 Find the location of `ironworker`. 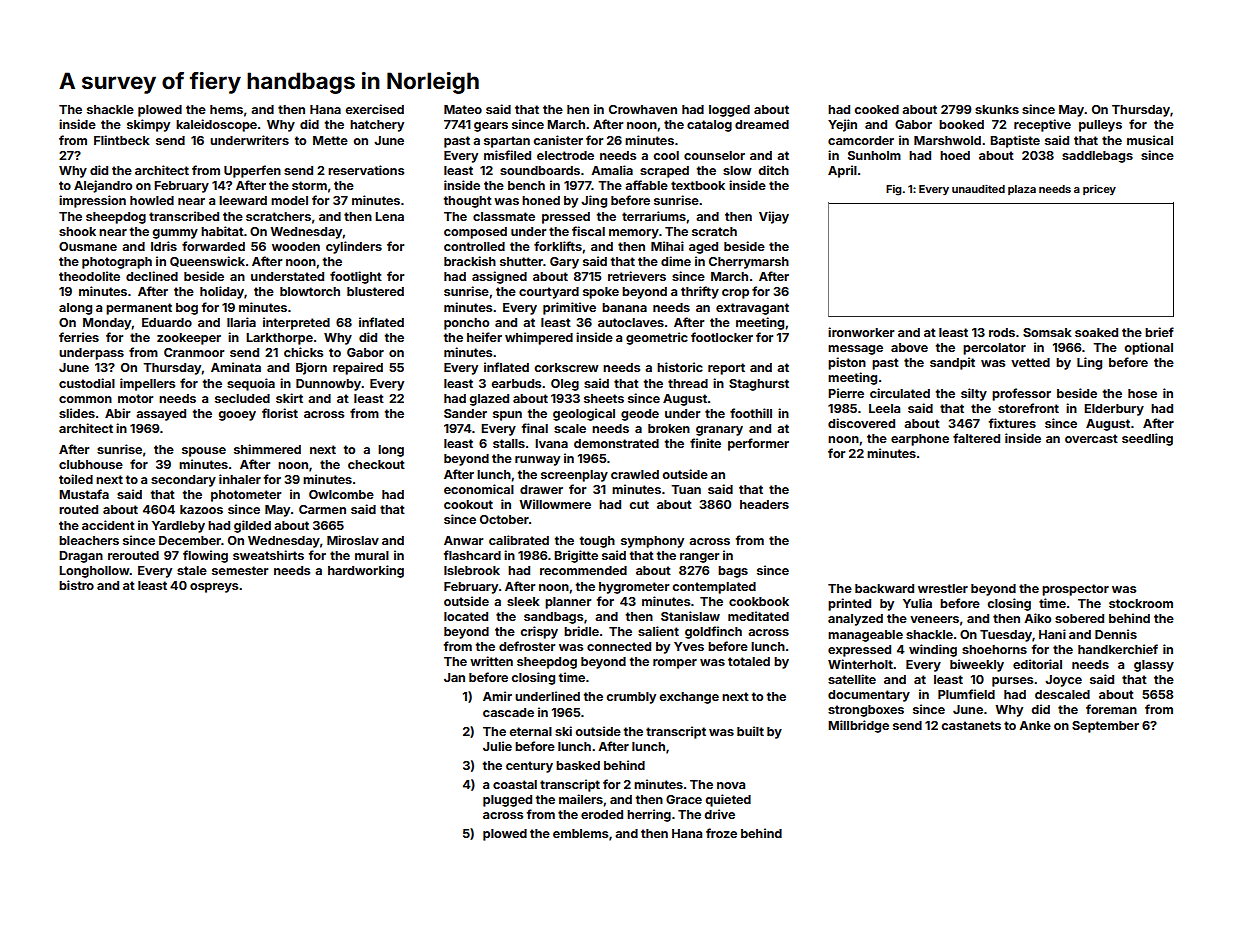

ironworker is located at coordinates (861, 332).
